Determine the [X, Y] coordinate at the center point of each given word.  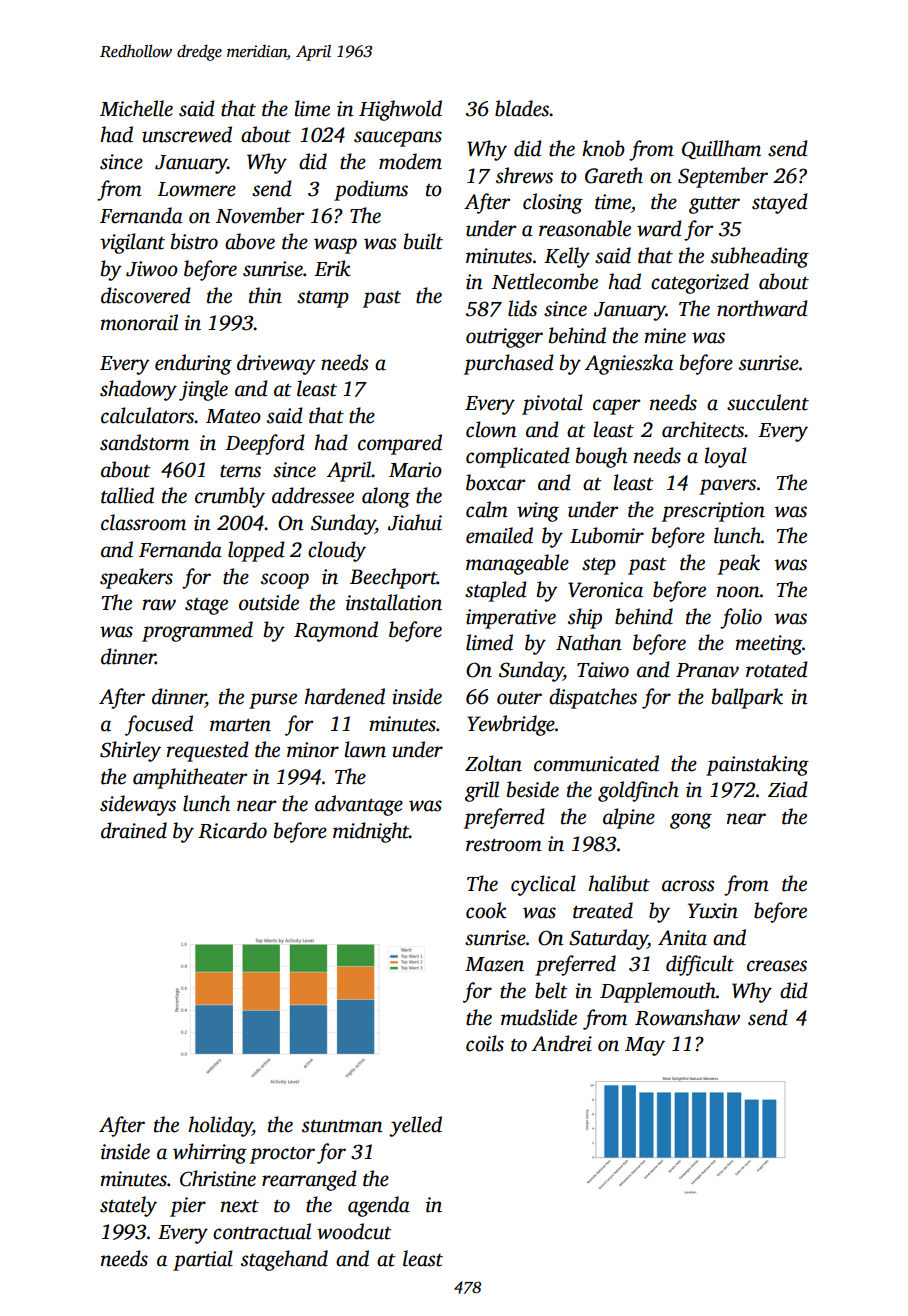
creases [777, 966]
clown [491, 429]
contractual [262, 1231]
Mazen [494, 964]
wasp [335, 246]
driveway [276, 364]
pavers [727, 487]
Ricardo [232, 830]
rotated [777, 669]
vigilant [132, 243]
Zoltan [493, 763]
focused [159, 725]
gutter [714, 205]
